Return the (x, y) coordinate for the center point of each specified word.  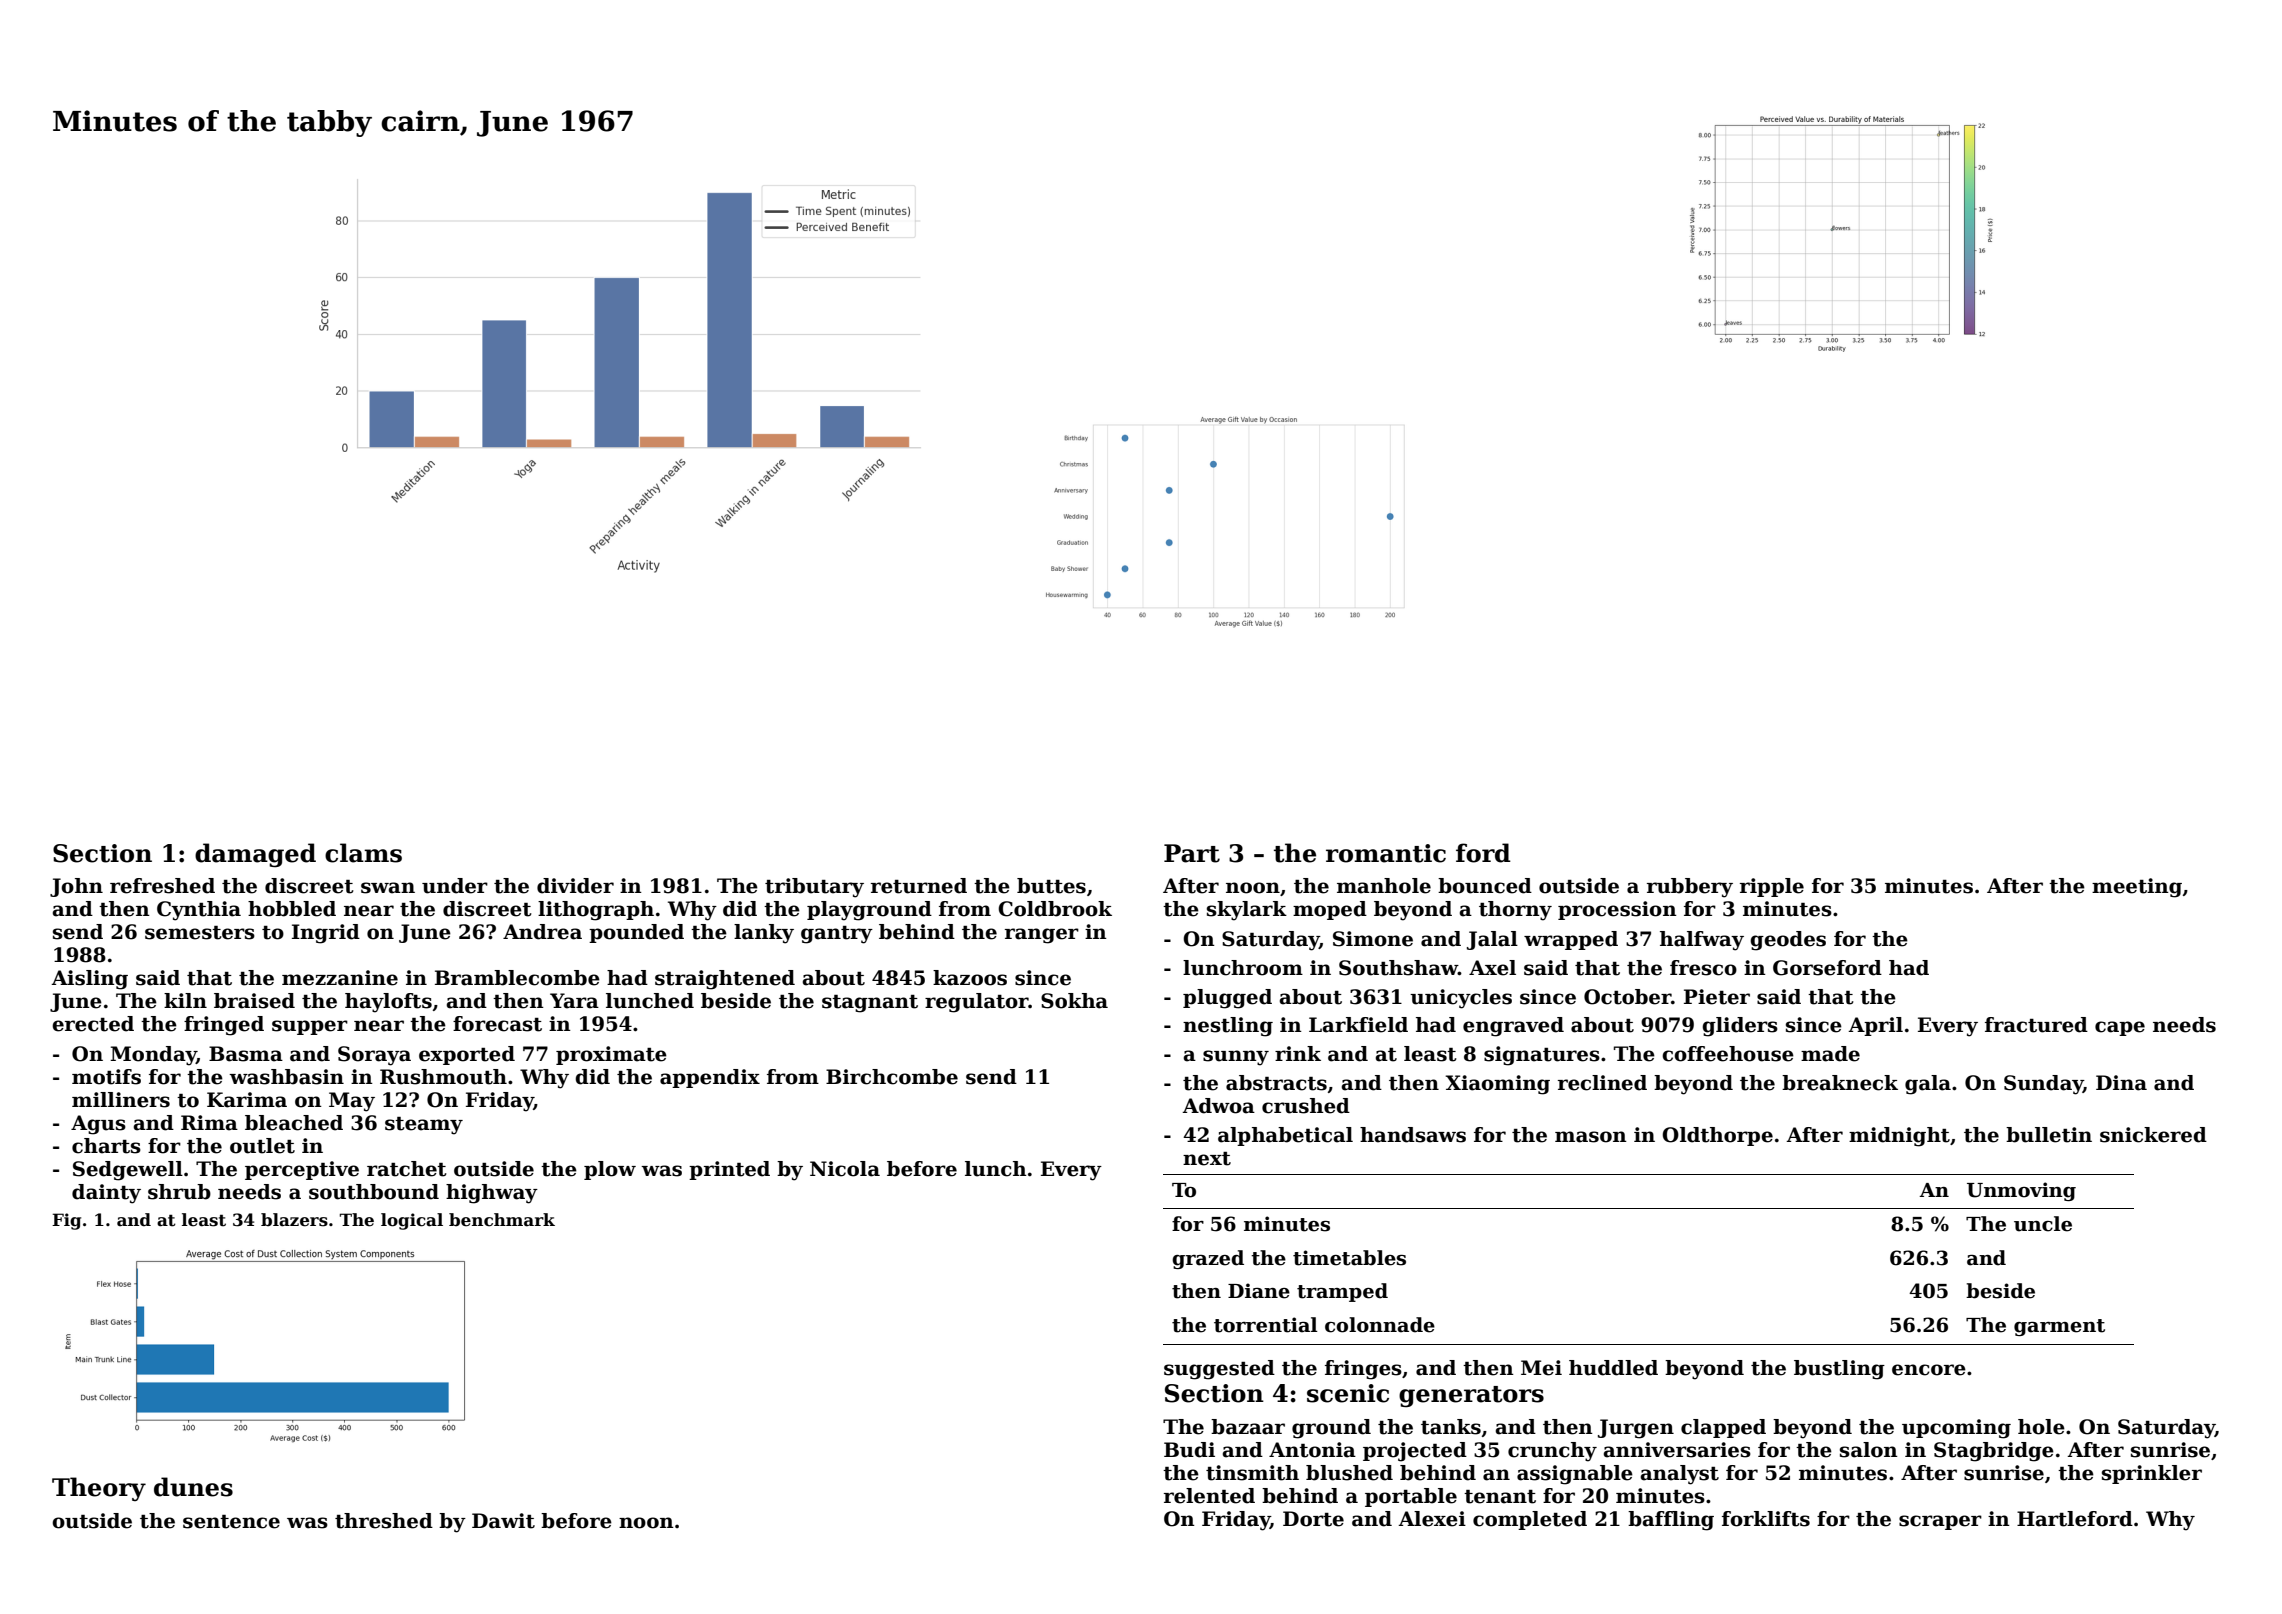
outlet (262, 1146)
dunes (193, 1487)
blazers (294, 1220)
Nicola (845, 1169)
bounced (1485, 886)
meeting (2137, 888)
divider (575, 886)
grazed (1208, 1259)
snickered (2153, 1135)
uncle (2043, 1224)
